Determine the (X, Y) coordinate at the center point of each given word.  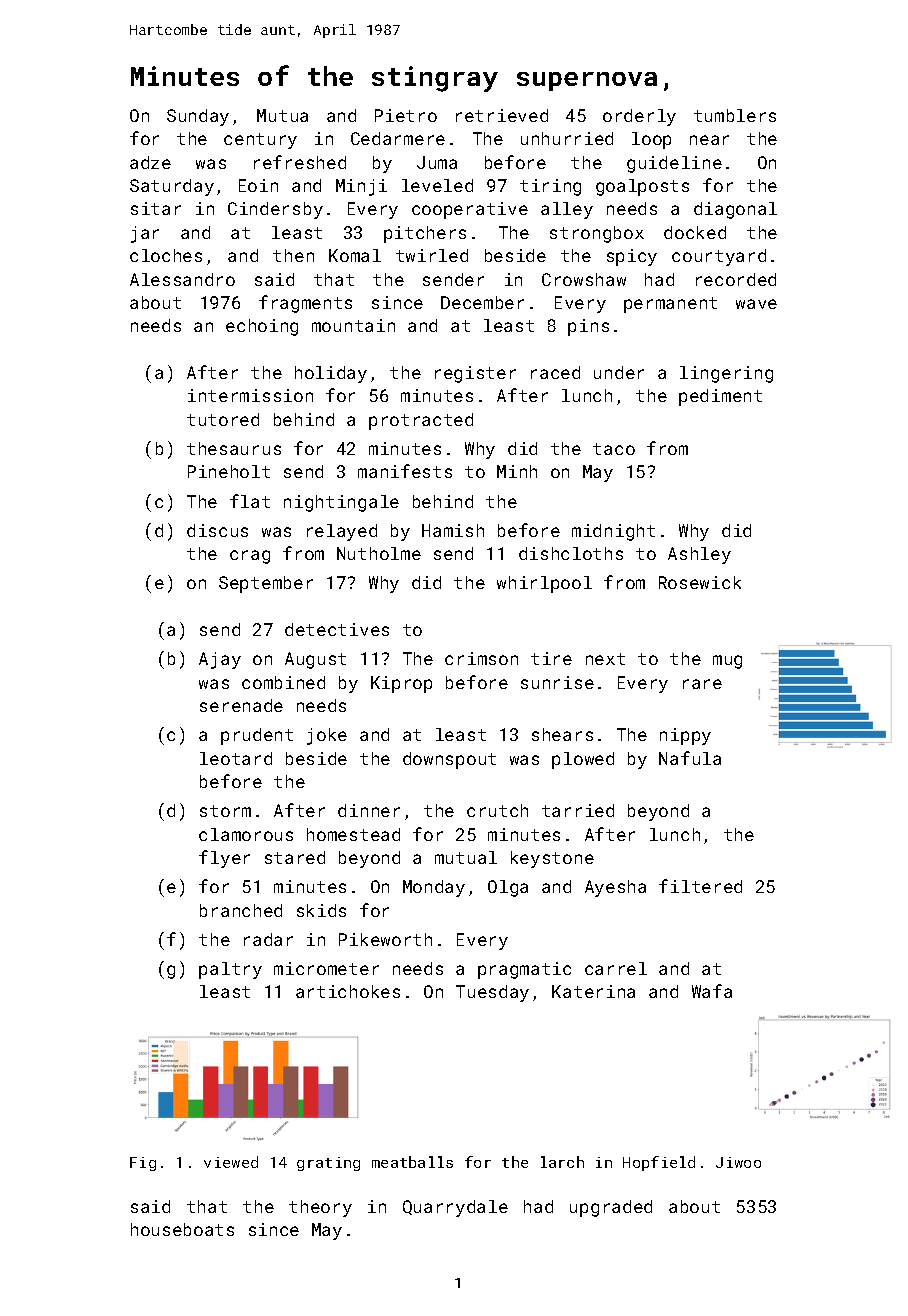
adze (150, 162)
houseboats (182, 1229)
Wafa (712, 991)
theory (320, 1208)
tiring (550, 187)
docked (695, 232)
